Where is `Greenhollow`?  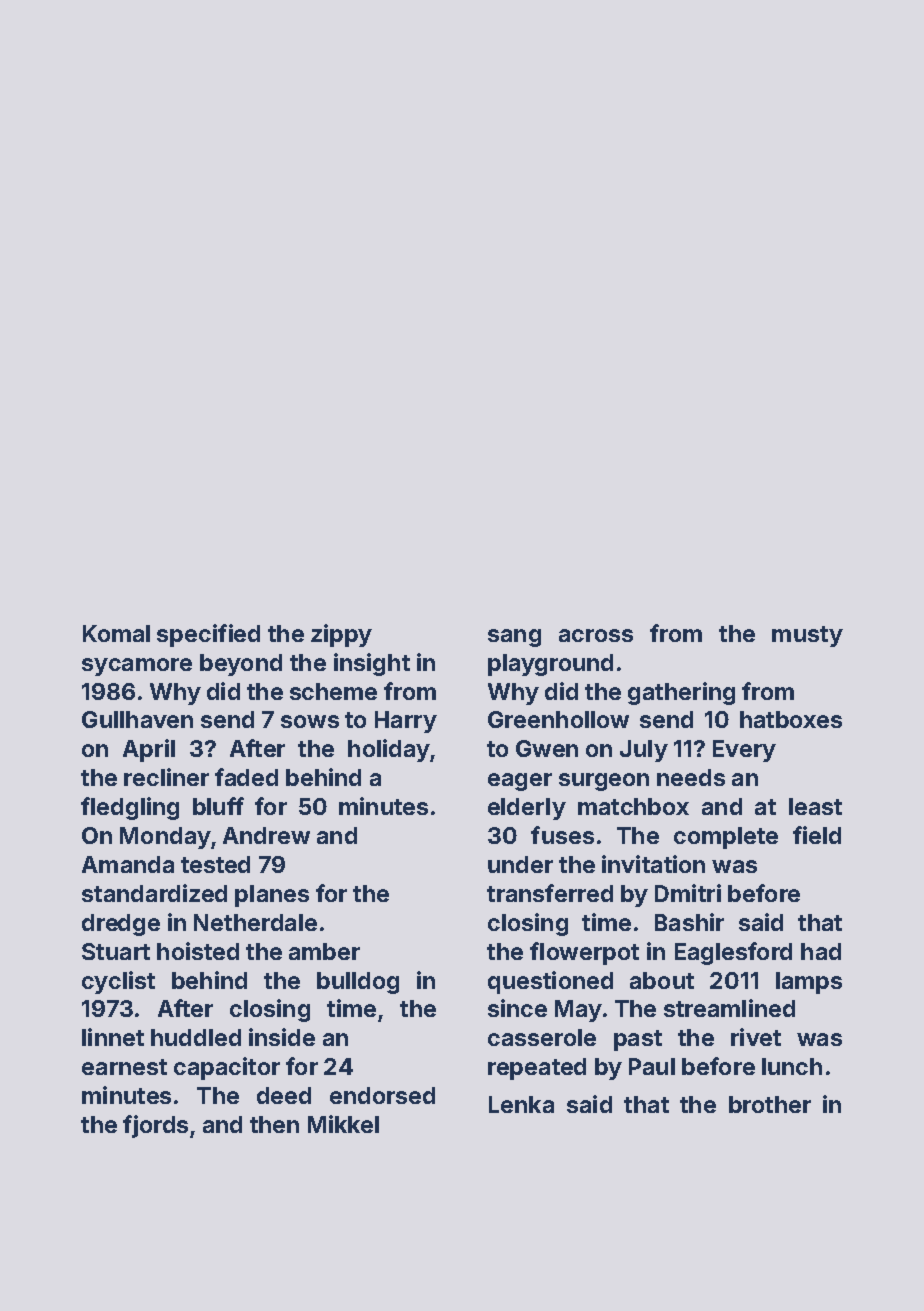 Greenhollow is located at coordinates (558, 719).
